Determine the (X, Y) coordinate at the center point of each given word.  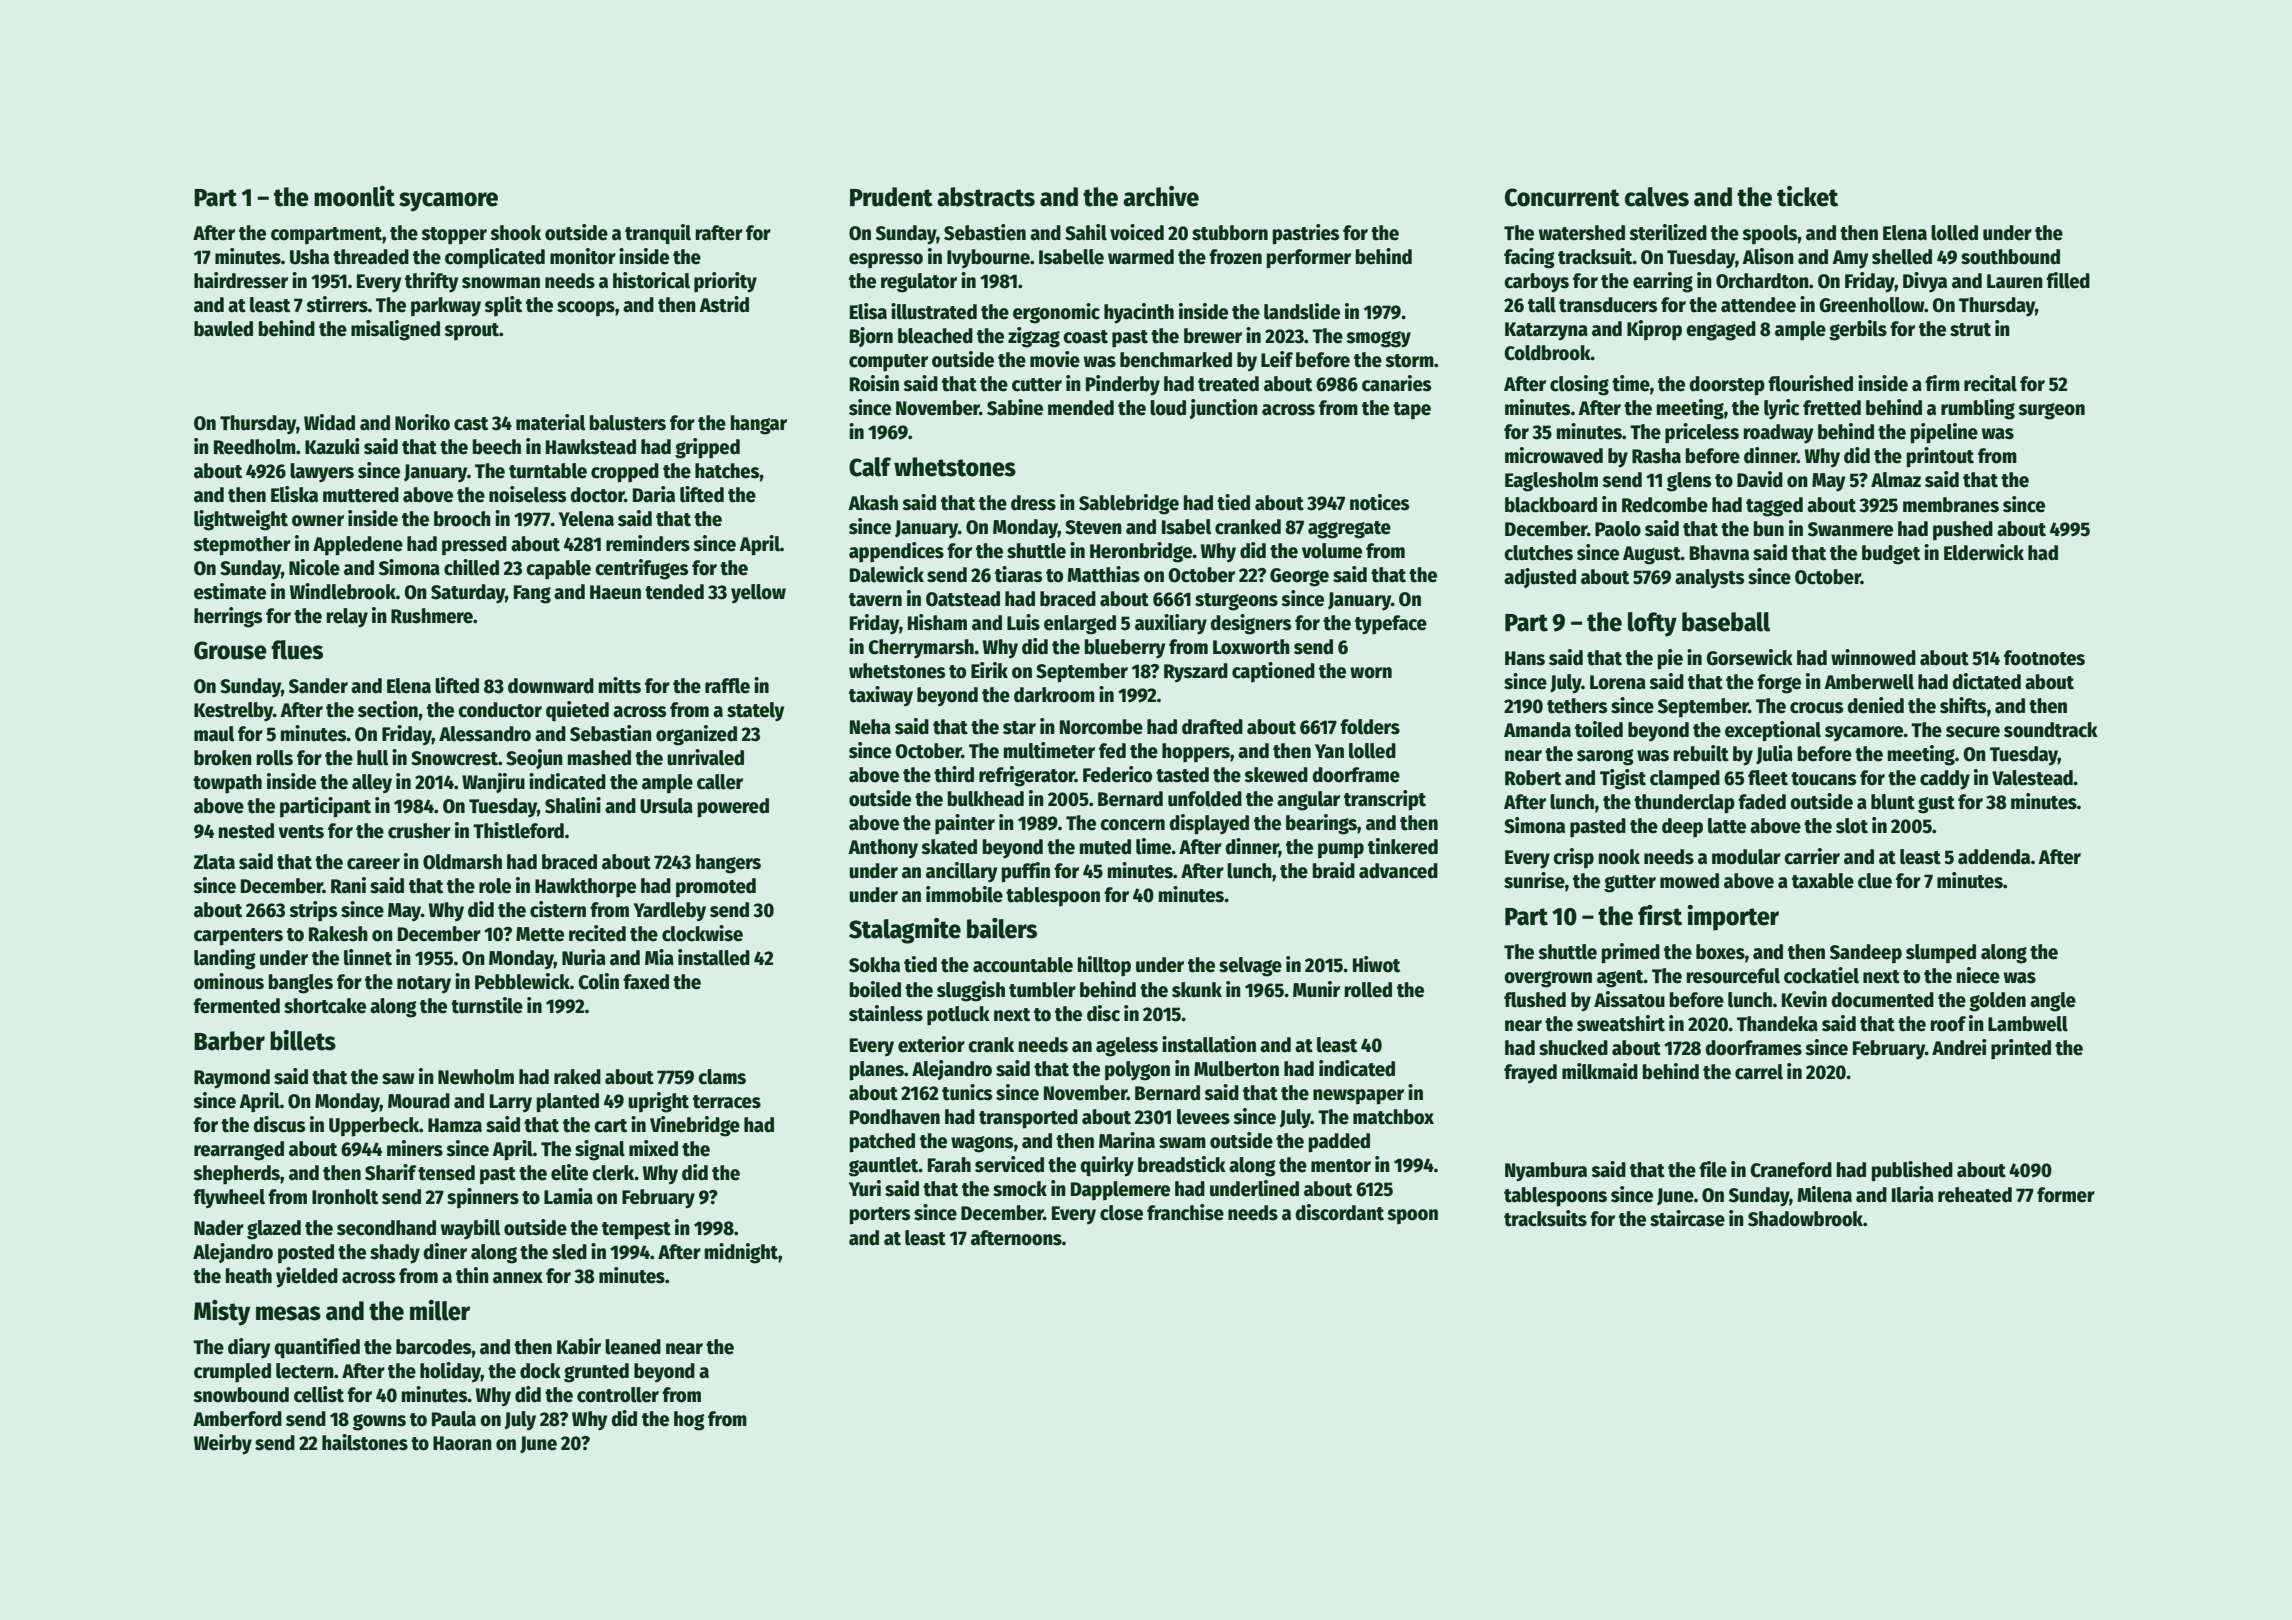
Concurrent (1562, 197)
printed (2021, 1049)
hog (689, 1421)
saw (398, 1079)
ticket (1807, 196)
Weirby (223, 1444)
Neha (870, 727)
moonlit (354, 196)
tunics (967, 1092)
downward (551, 686)
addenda (1994, 857)
